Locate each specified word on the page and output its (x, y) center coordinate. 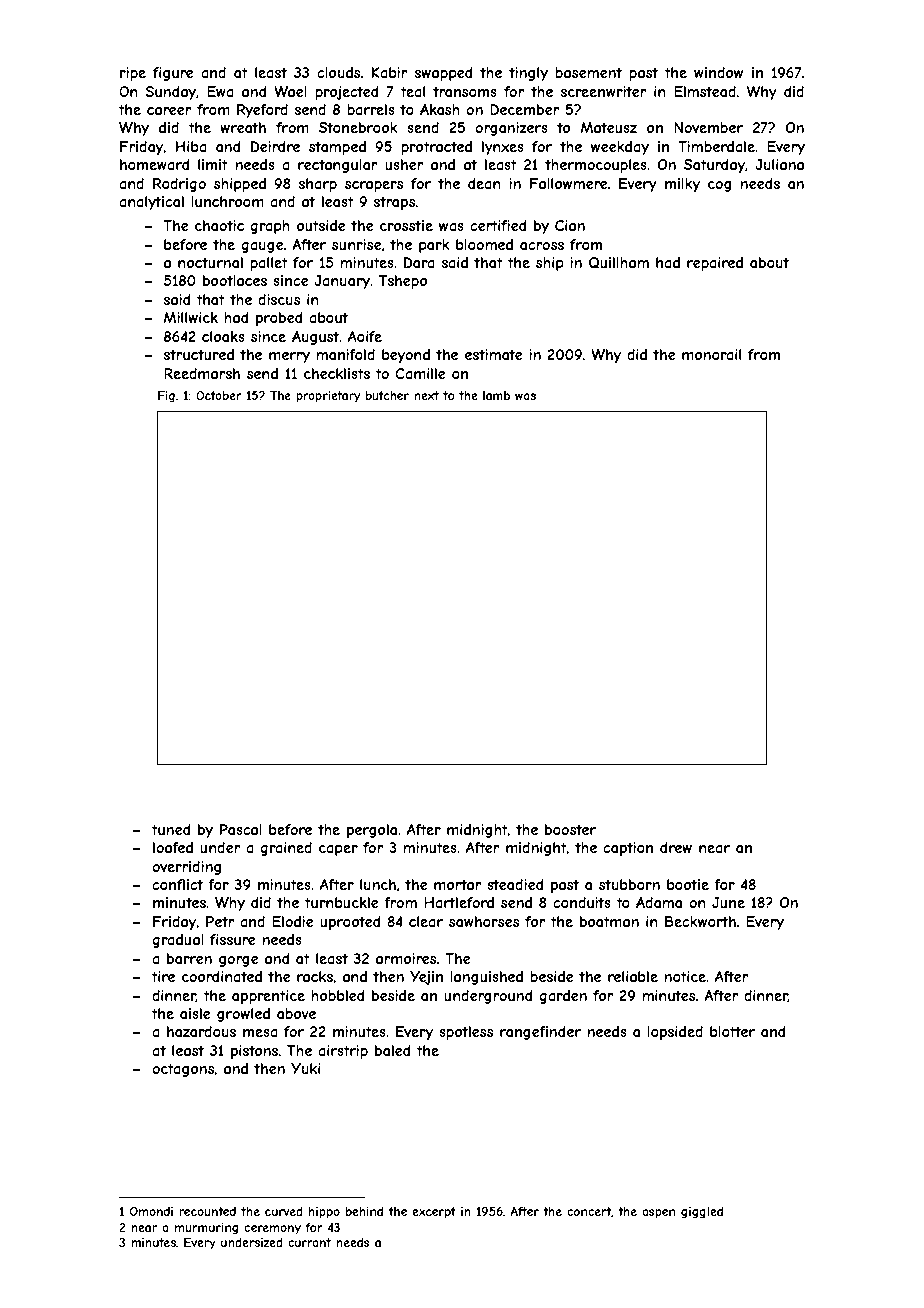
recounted (207, 1211)
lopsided (675, 1033)
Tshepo (403, 282)
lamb (496, 395)
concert (589, 1211)
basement (588, 72)
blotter (732, 1031)
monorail (711, 354)
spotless (466, 1033)
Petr (220, 921)
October (219, 395)
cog (719, 186)
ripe (133, 74)
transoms (465, 91)
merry (289, 357)
